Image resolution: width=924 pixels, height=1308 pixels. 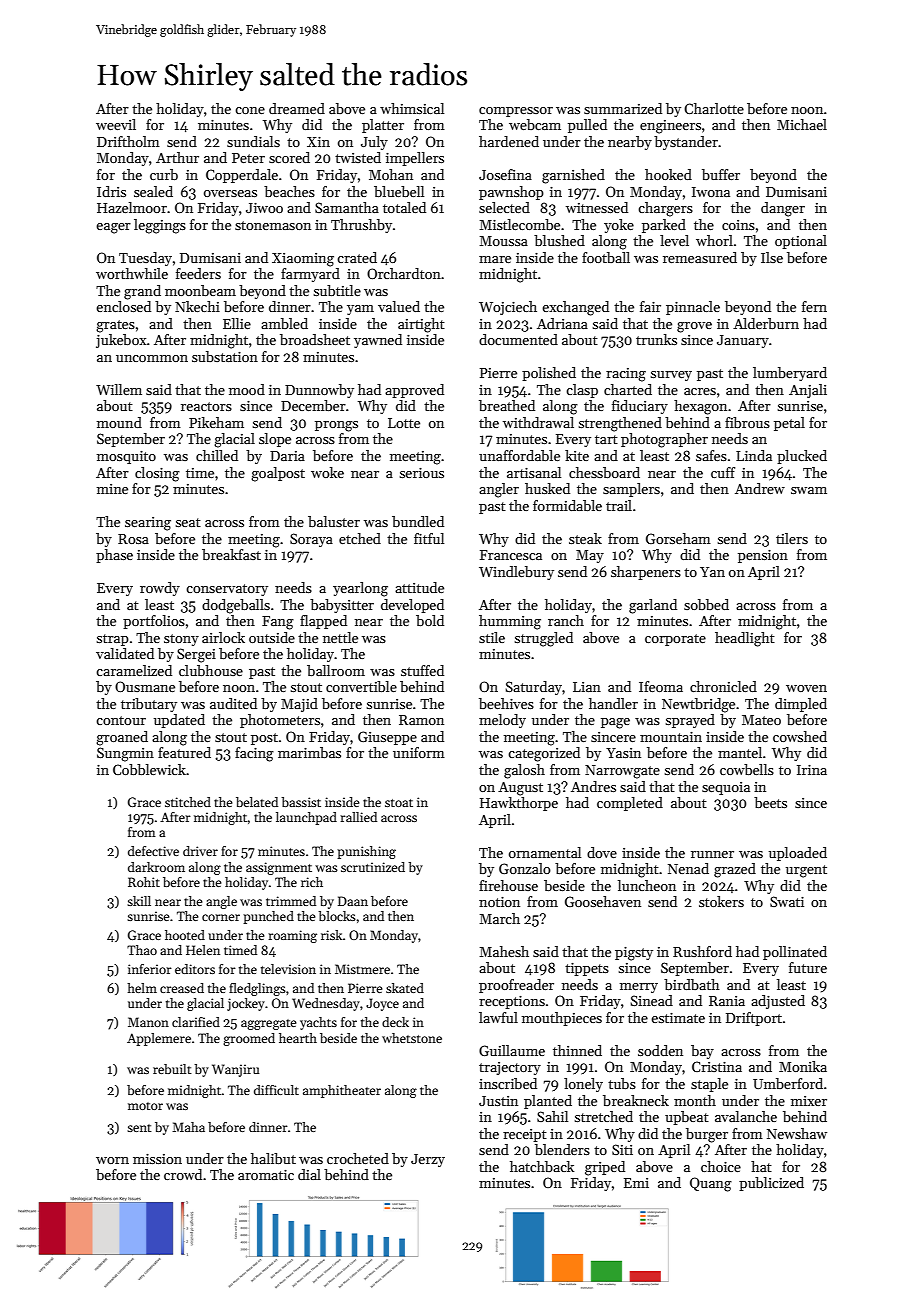 What do you see at coordinates (242, 176) in the document?
I see `Copperdale` at bounding box center [242, 176].
